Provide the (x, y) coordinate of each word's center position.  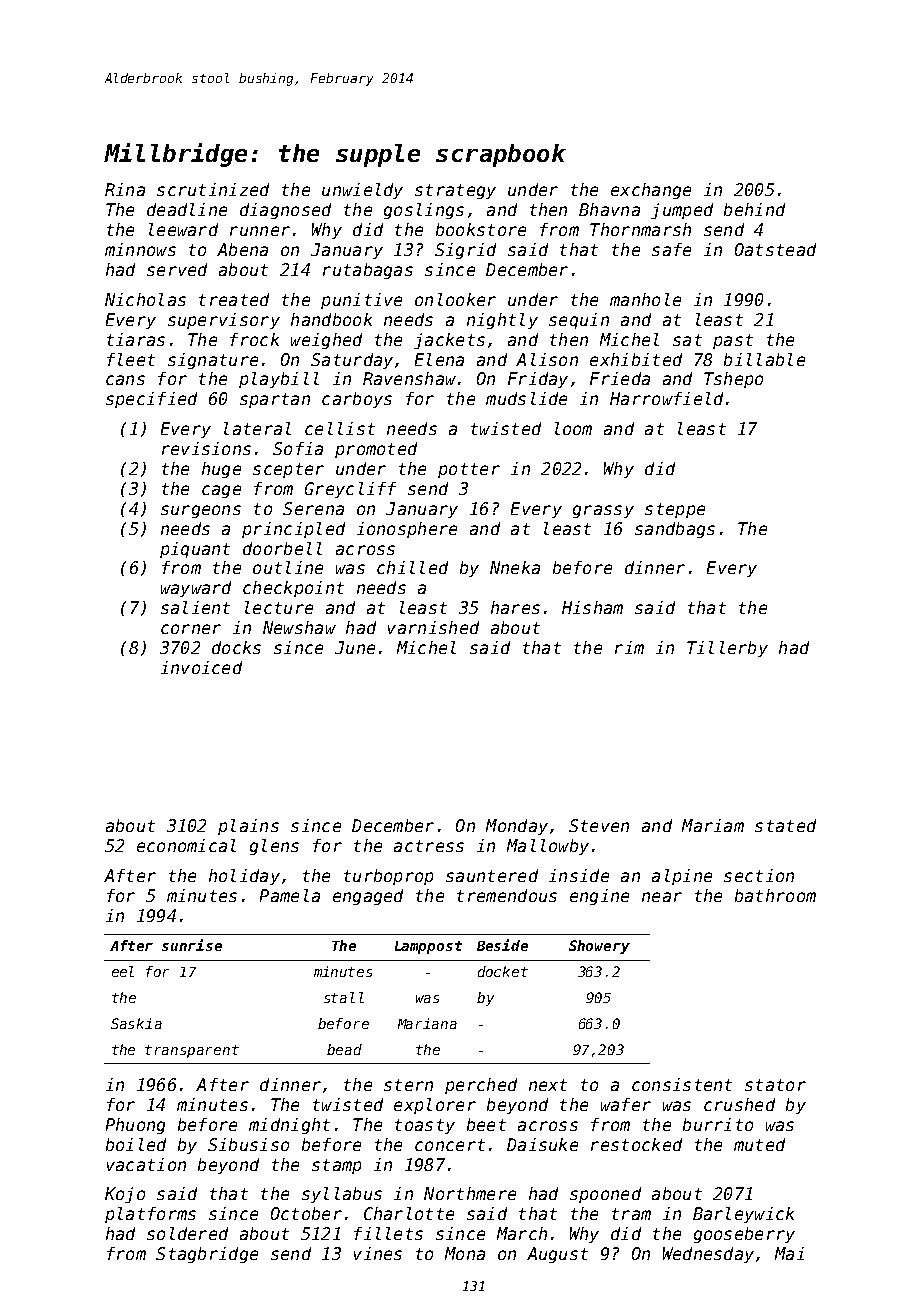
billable (764, 359)
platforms (150, 1215)
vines (378, 1253)
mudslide (526, 398)
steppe (675, 510)
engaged (368, 897)
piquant (195, 550)
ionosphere (407, 530)
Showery (599, 947)
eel (123, 971)
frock (254, 339)
